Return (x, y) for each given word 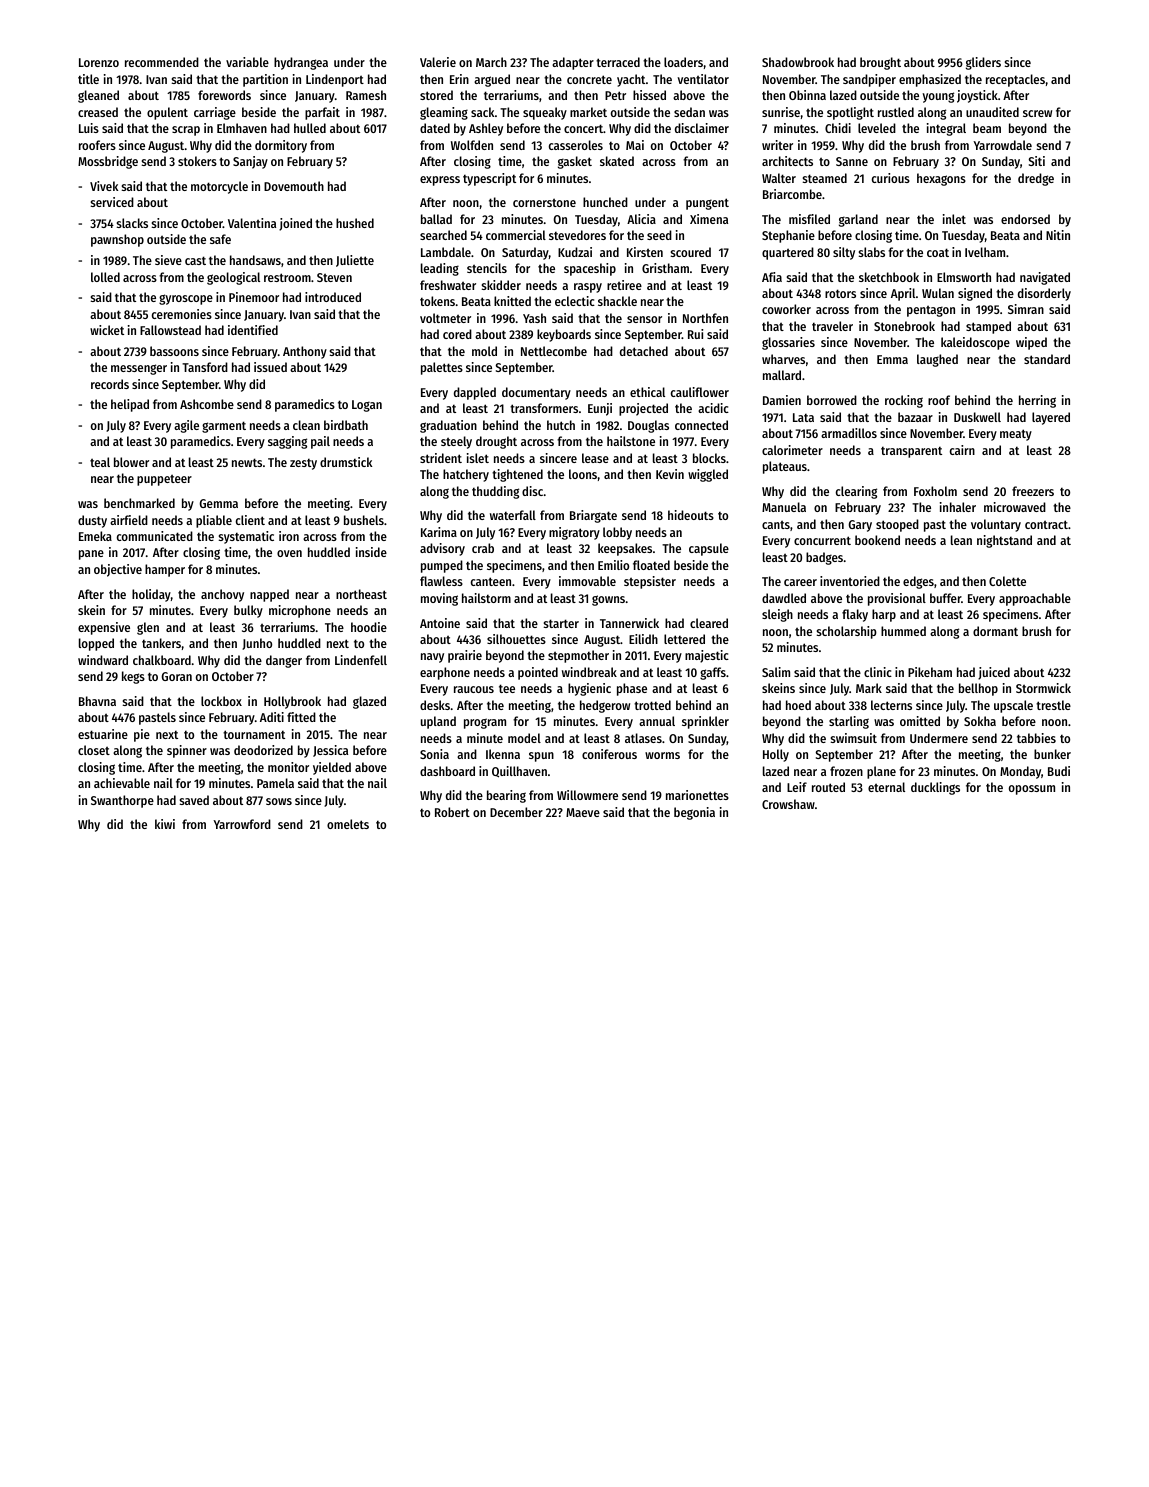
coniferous (609, 754)
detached (644, 351)
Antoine (440, 623)
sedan (689, 112)
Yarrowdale (1002, 145)
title (88, 79)
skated (617, 161)
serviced (112, 202)
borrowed (832, 400)
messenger (139, 369)
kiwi (165, 824)
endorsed (1025, 219)
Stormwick (1043, 688)
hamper (165, 570)
